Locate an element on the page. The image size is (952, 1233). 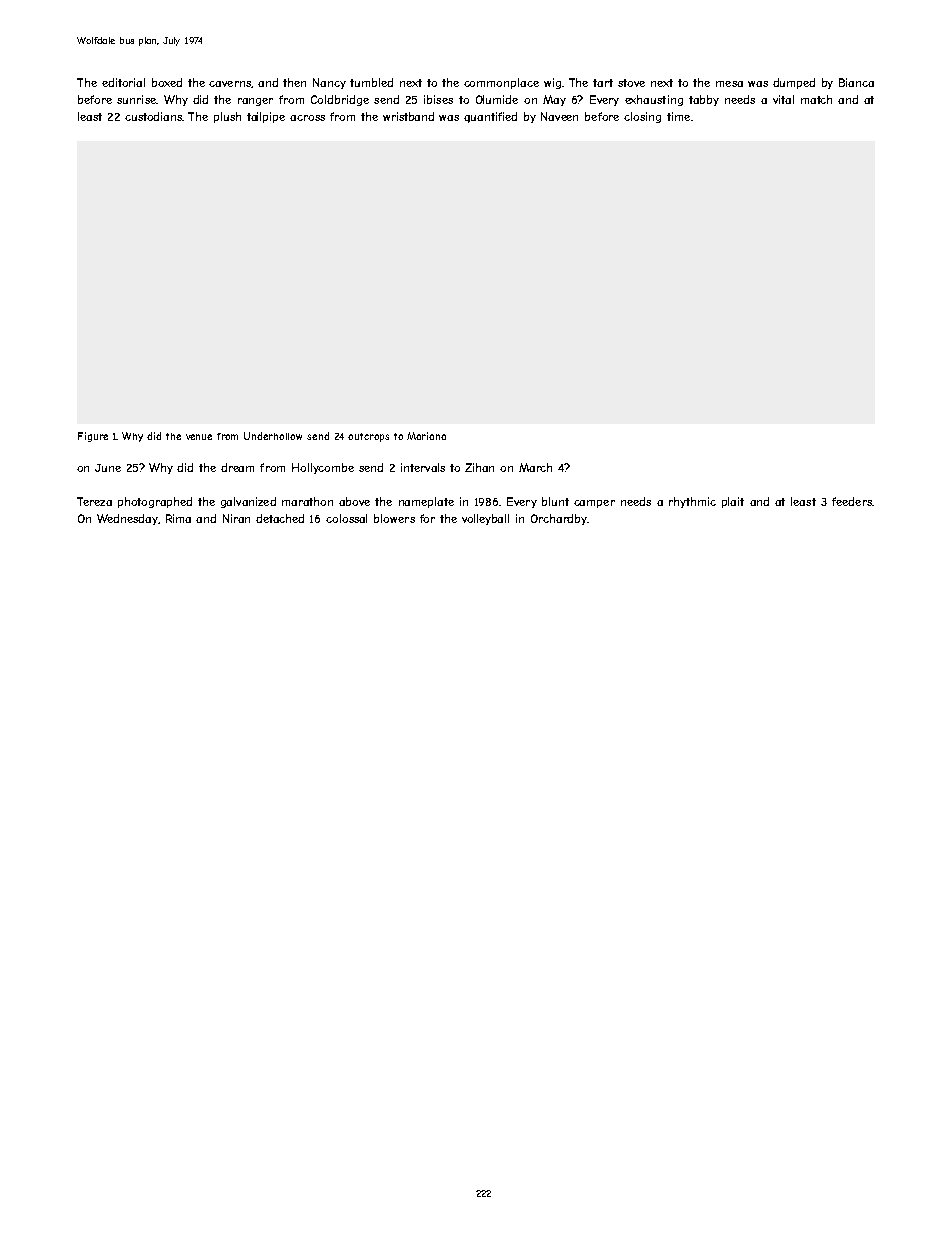
Orchardby is located at coordinates (559, 519).
